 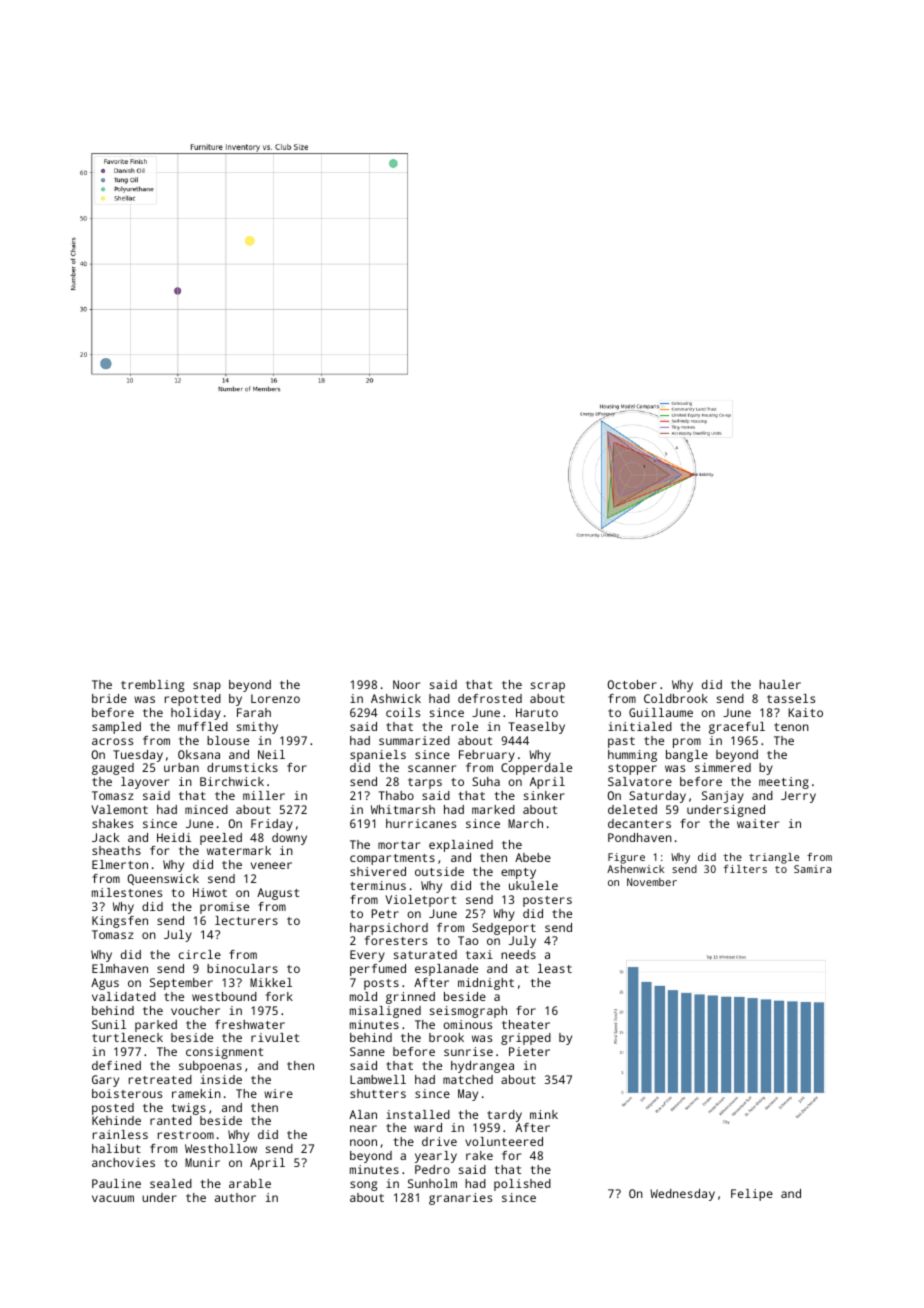 I want to click on Pieter, so click(x=529, y=1051).
